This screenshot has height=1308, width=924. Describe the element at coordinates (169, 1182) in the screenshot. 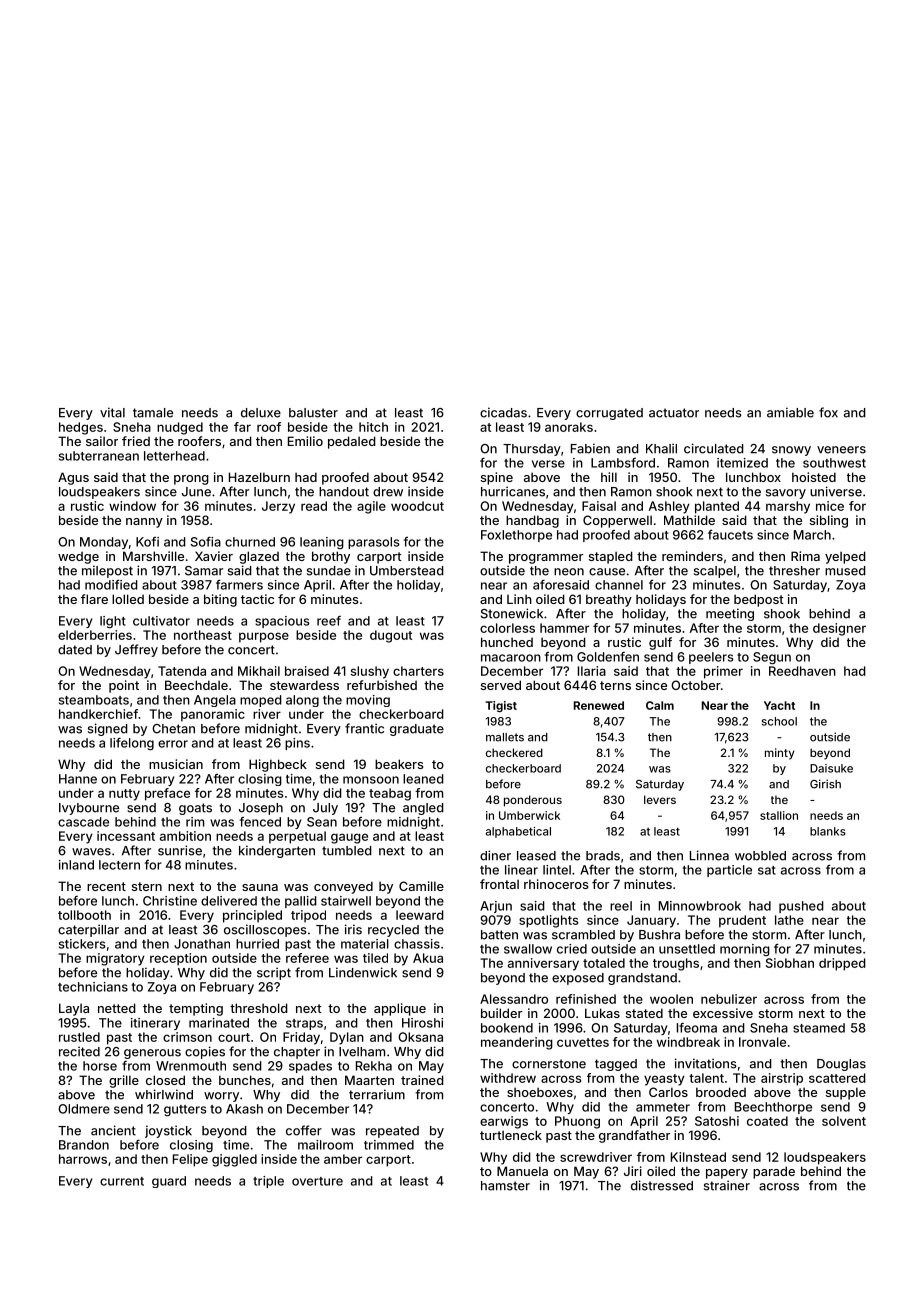

I see `guard` at that location.
